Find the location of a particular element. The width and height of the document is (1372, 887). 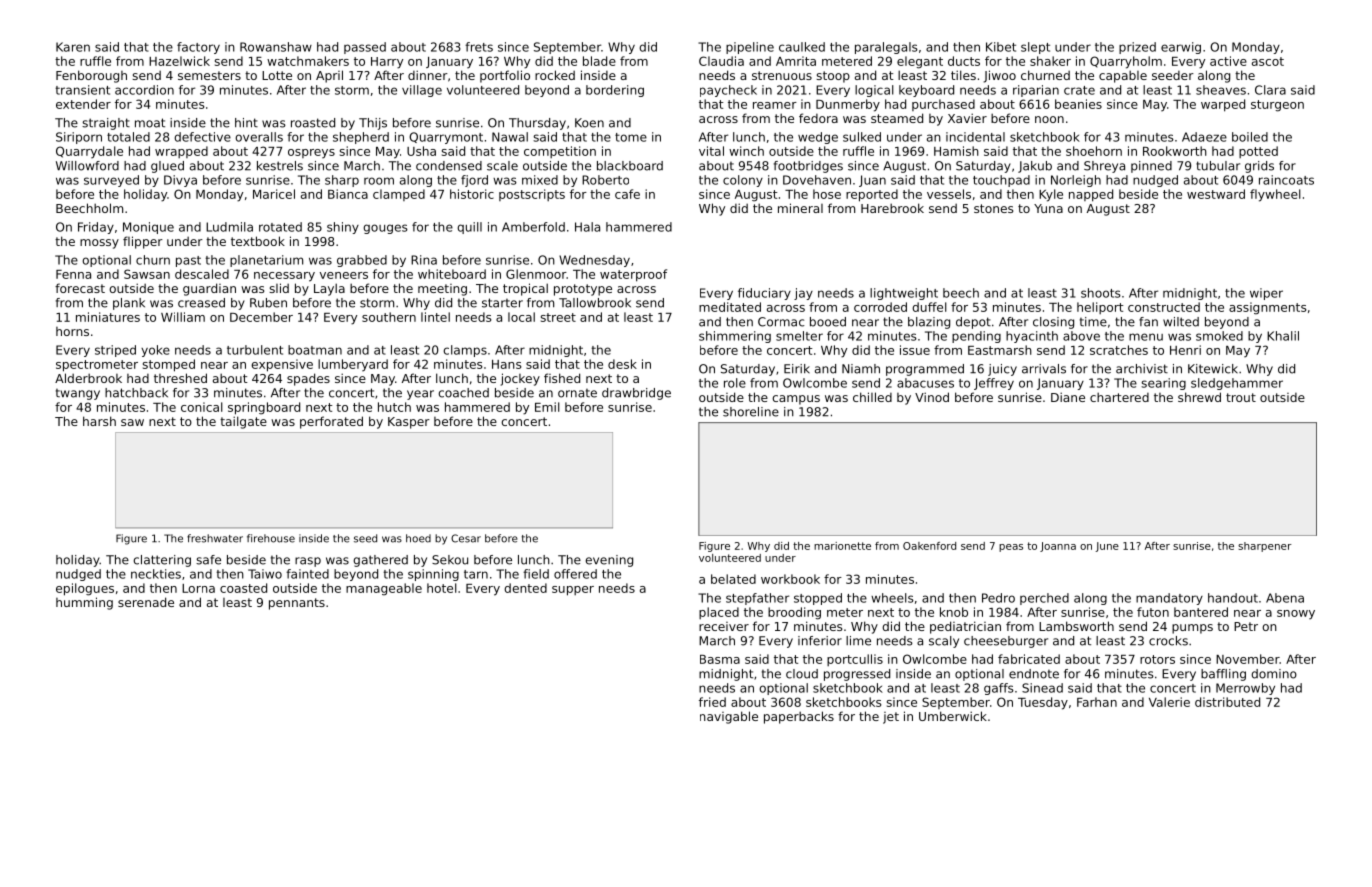

Karen is located at coordinates (73, 47).
